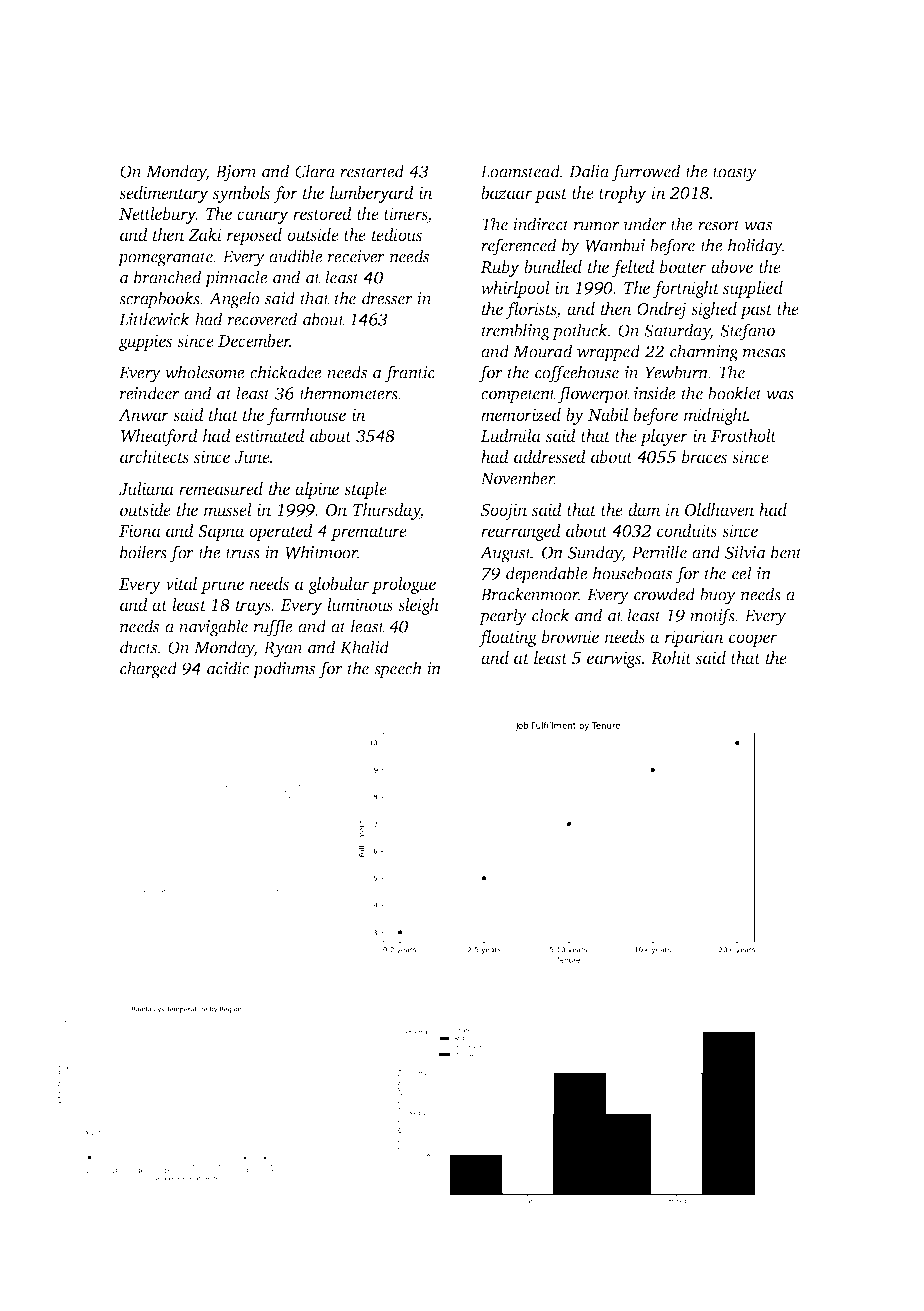 Image resolution: width=924 pixels, height=1311 pixels. I want to click on Oldhaven, so click(719, 510).
